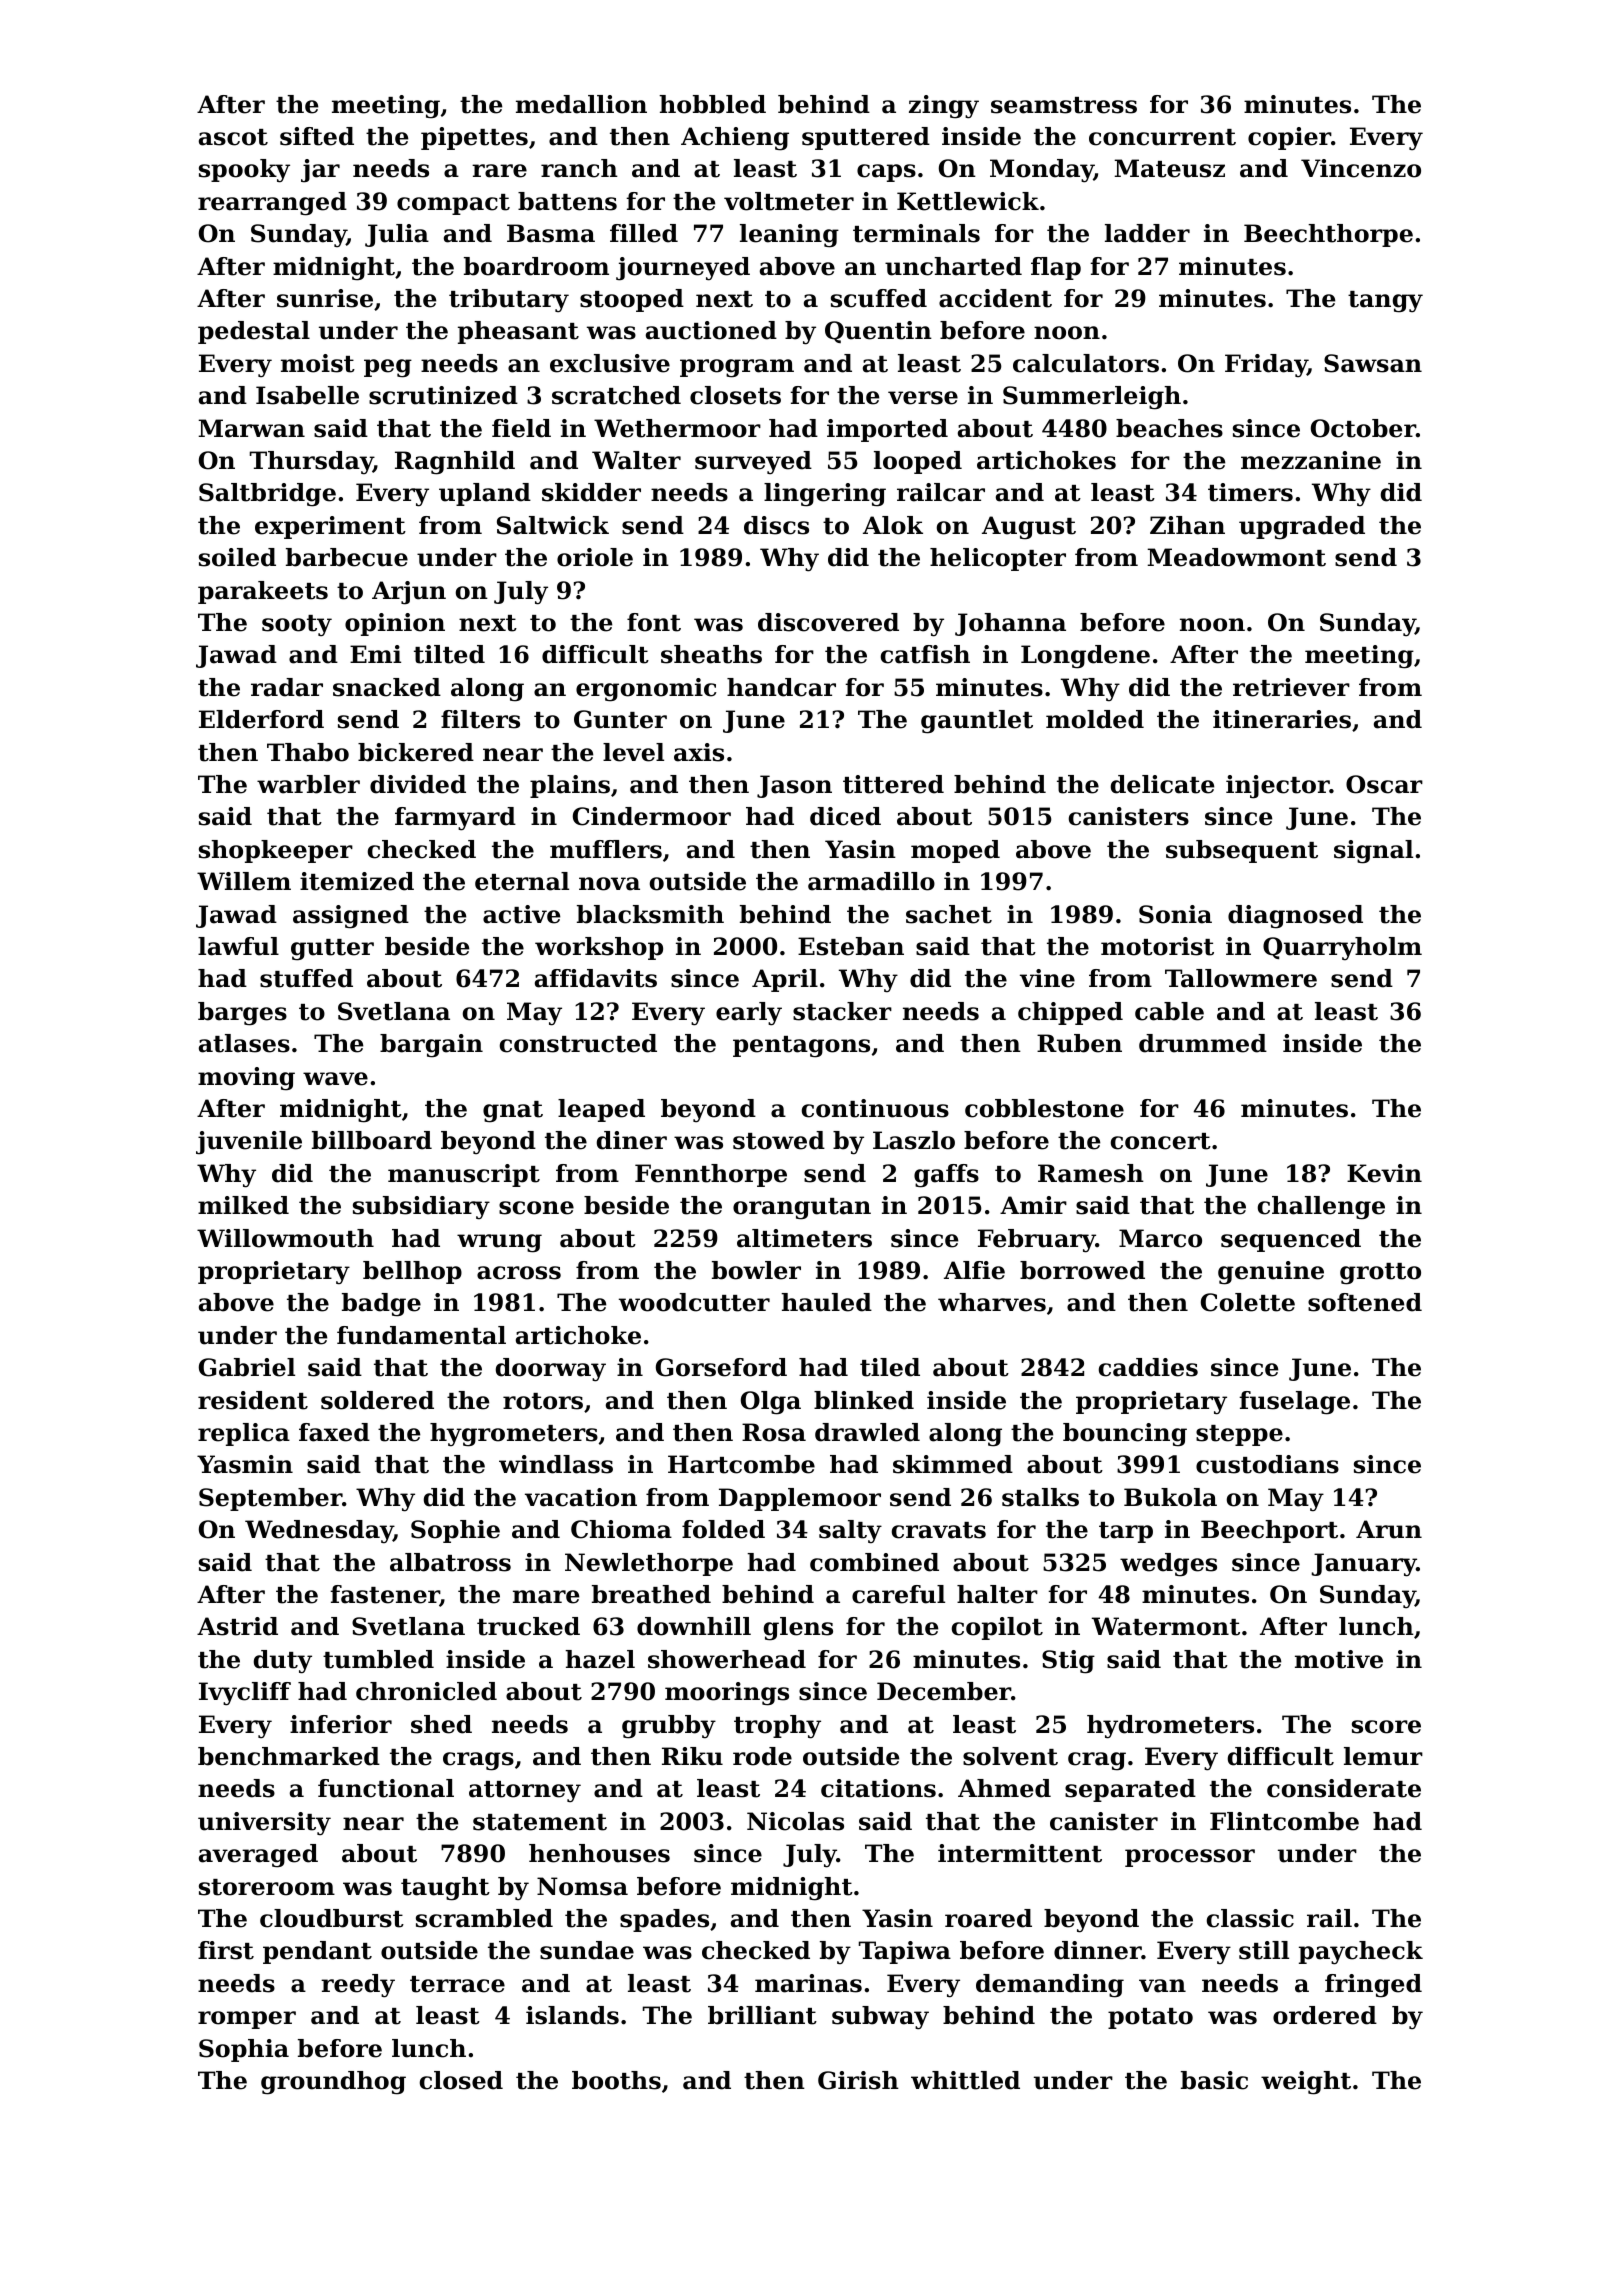 This image has height=2292, width=1620. Describe the element at coordinates (244, 171) in the image. I see `spooky` at that location.
